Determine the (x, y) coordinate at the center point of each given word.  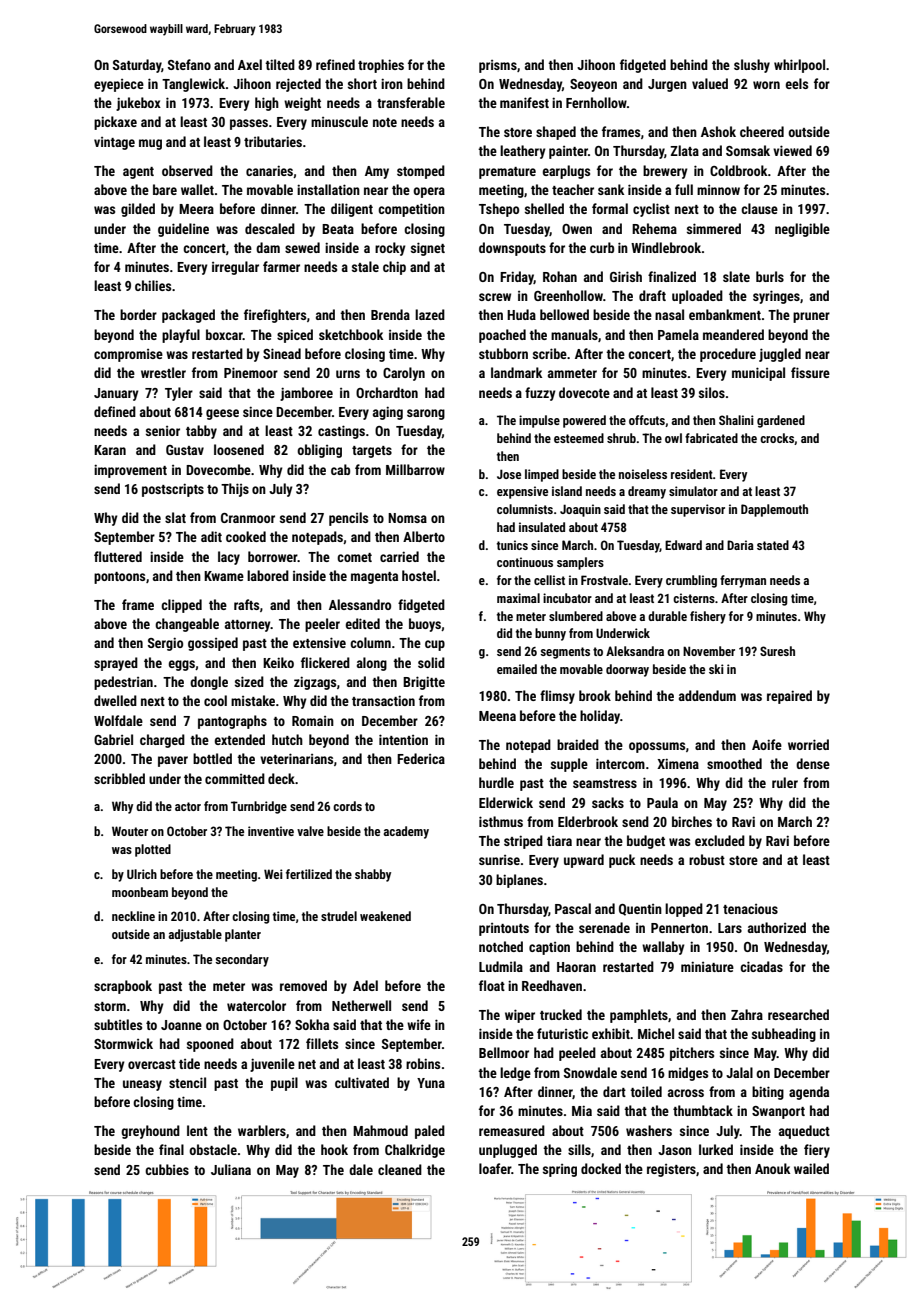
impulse (539, 421)
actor (188, 806)
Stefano (189, 64)
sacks (608, 802)
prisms (498, 66)
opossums (657, 747)
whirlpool (799, 66)
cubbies (167, 1169)
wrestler (163, 372)
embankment (725, 314)
